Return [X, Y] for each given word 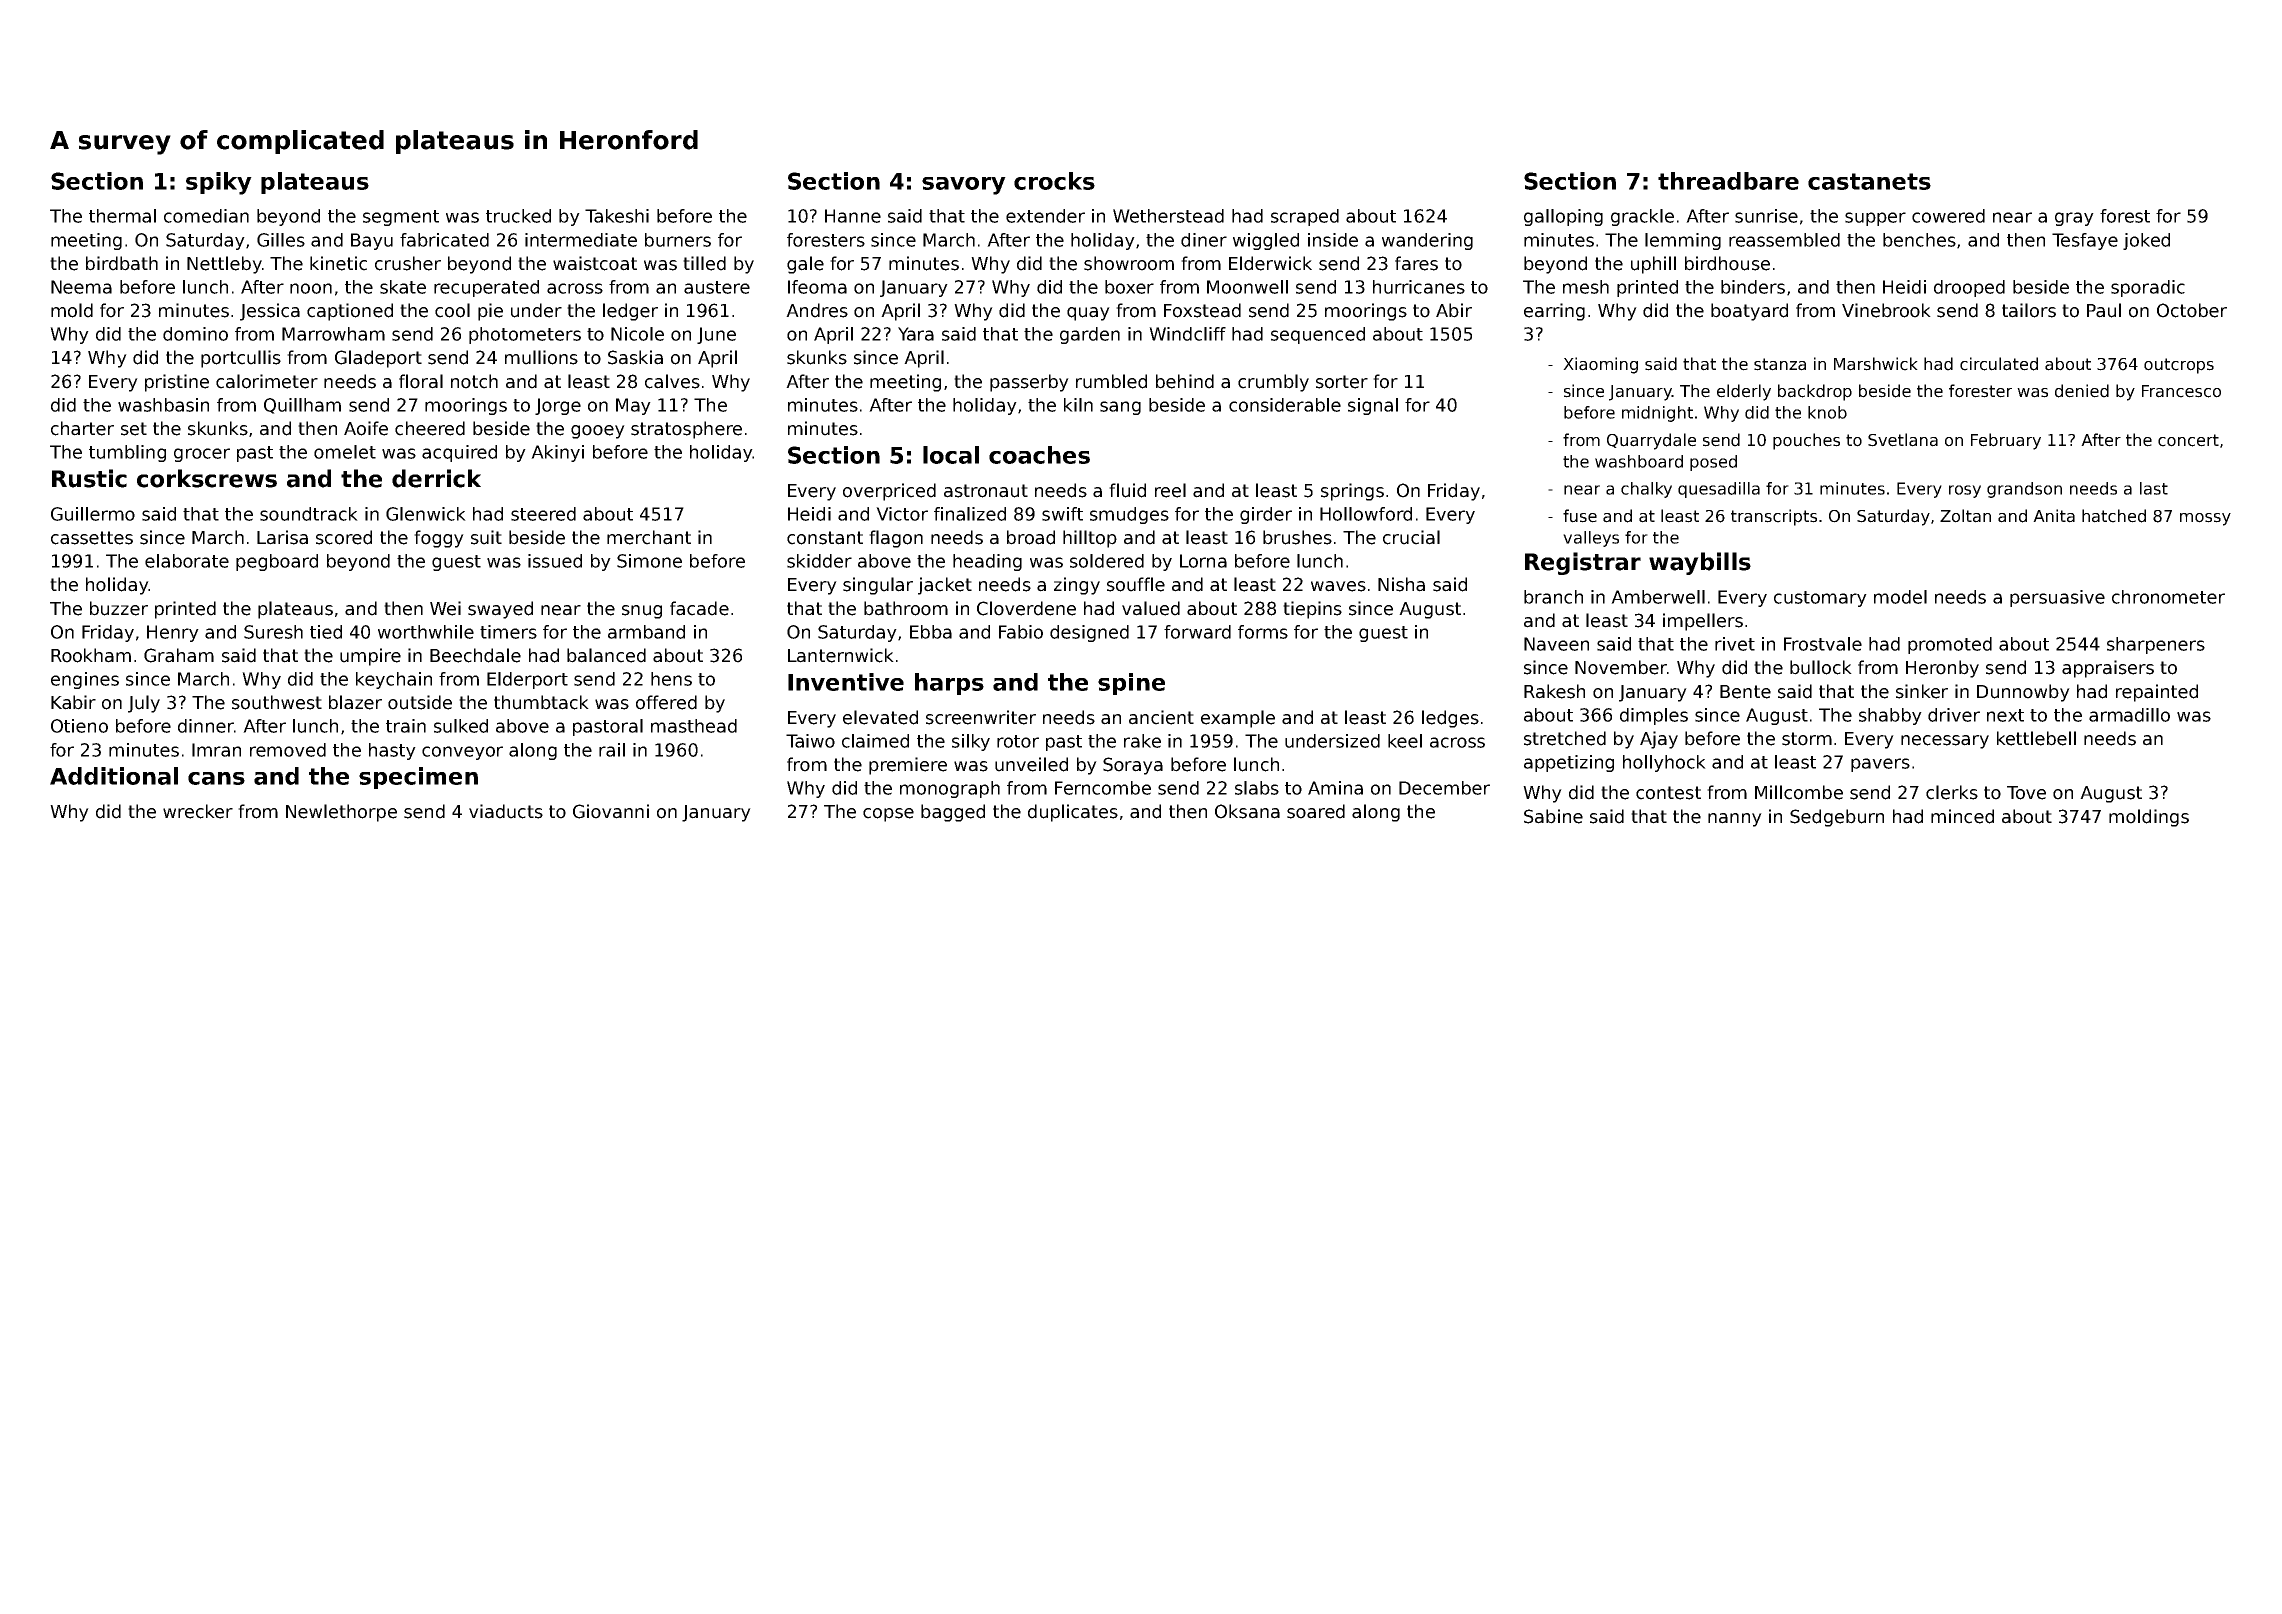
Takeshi [617, 216]
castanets [1869, 181]
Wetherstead [1168, 216]
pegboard [277, 562]
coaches [1039, 455]
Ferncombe [1103, 788]
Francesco [2181, 391]
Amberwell [1658, 597]
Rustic [89, 478]
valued [1151, 608]
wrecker [198, 811]
